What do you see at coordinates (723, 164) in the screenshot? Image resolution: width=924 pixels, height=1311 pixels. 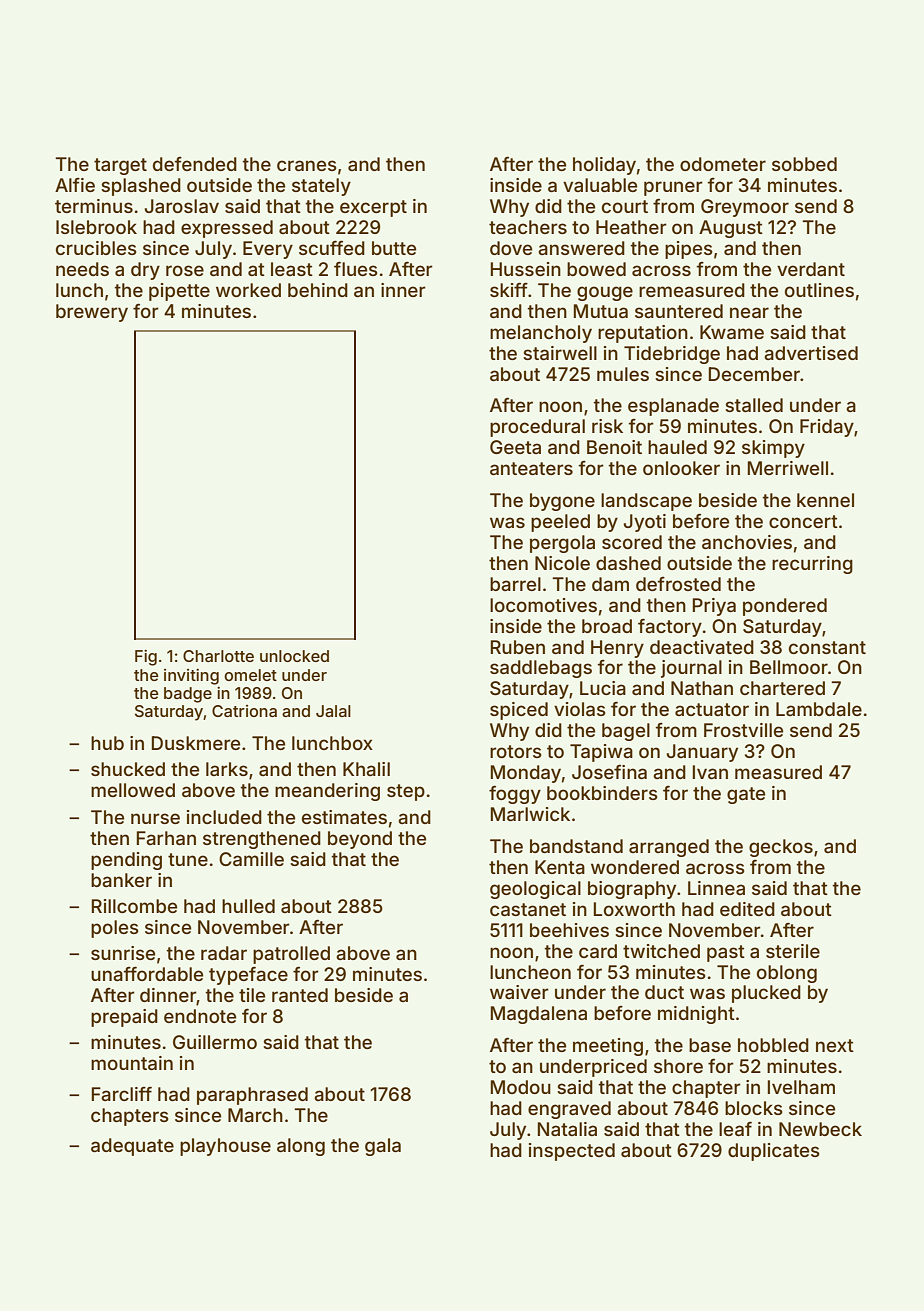 I see `odometer` at bounding box center [723, 164].
